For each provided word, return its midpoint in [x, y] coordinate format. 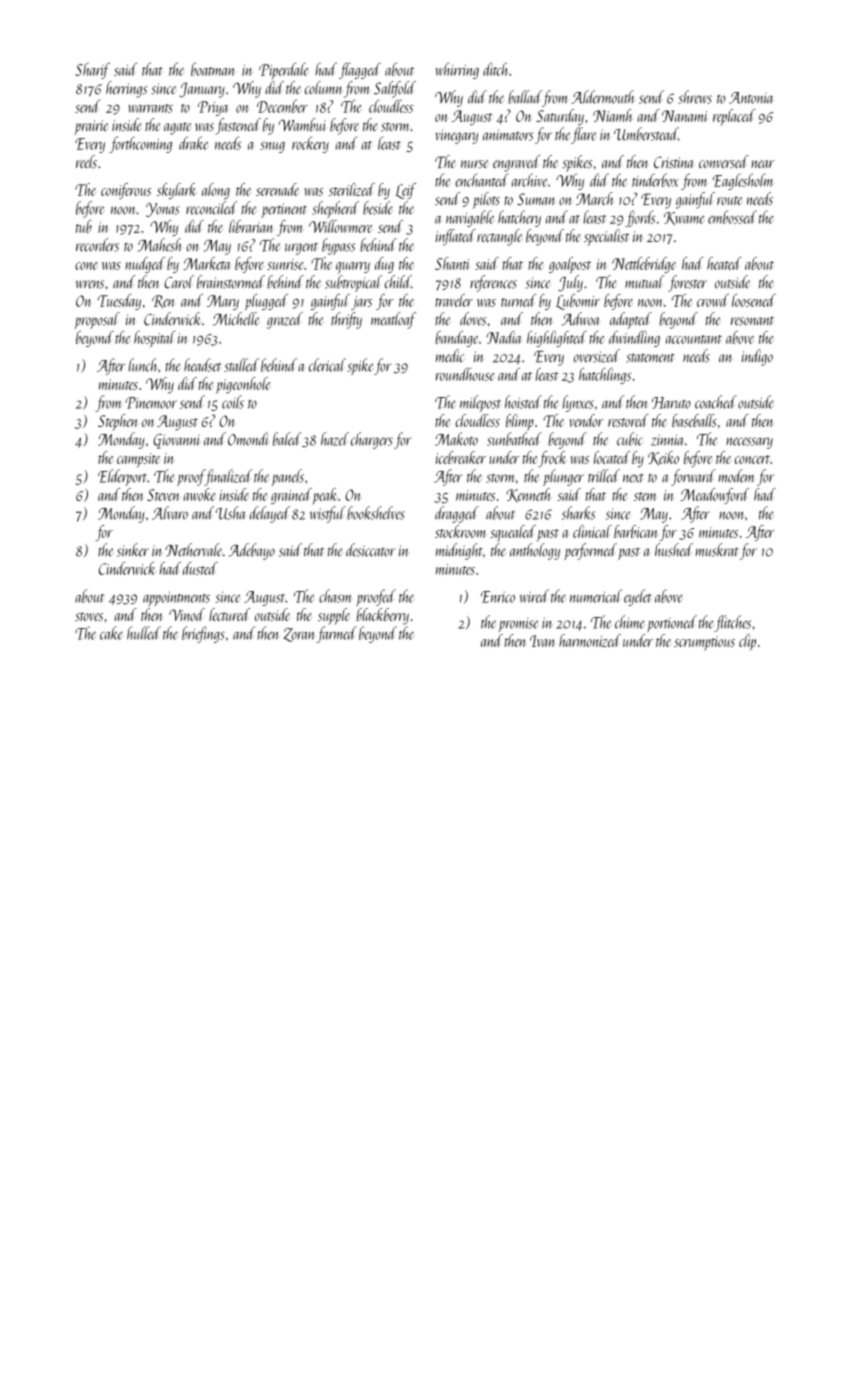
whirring [457, 71]
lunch [143, 365]
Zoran [299, 635]
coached [716, 402]
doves [473, 319]
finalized [228, 477]
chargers [372, 440]
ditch [496, 69]
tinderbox [655, 180]
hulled [144, 633]
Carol [179, 282]
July [570, 283]
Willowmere [341, 226]
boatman [213, 69]
